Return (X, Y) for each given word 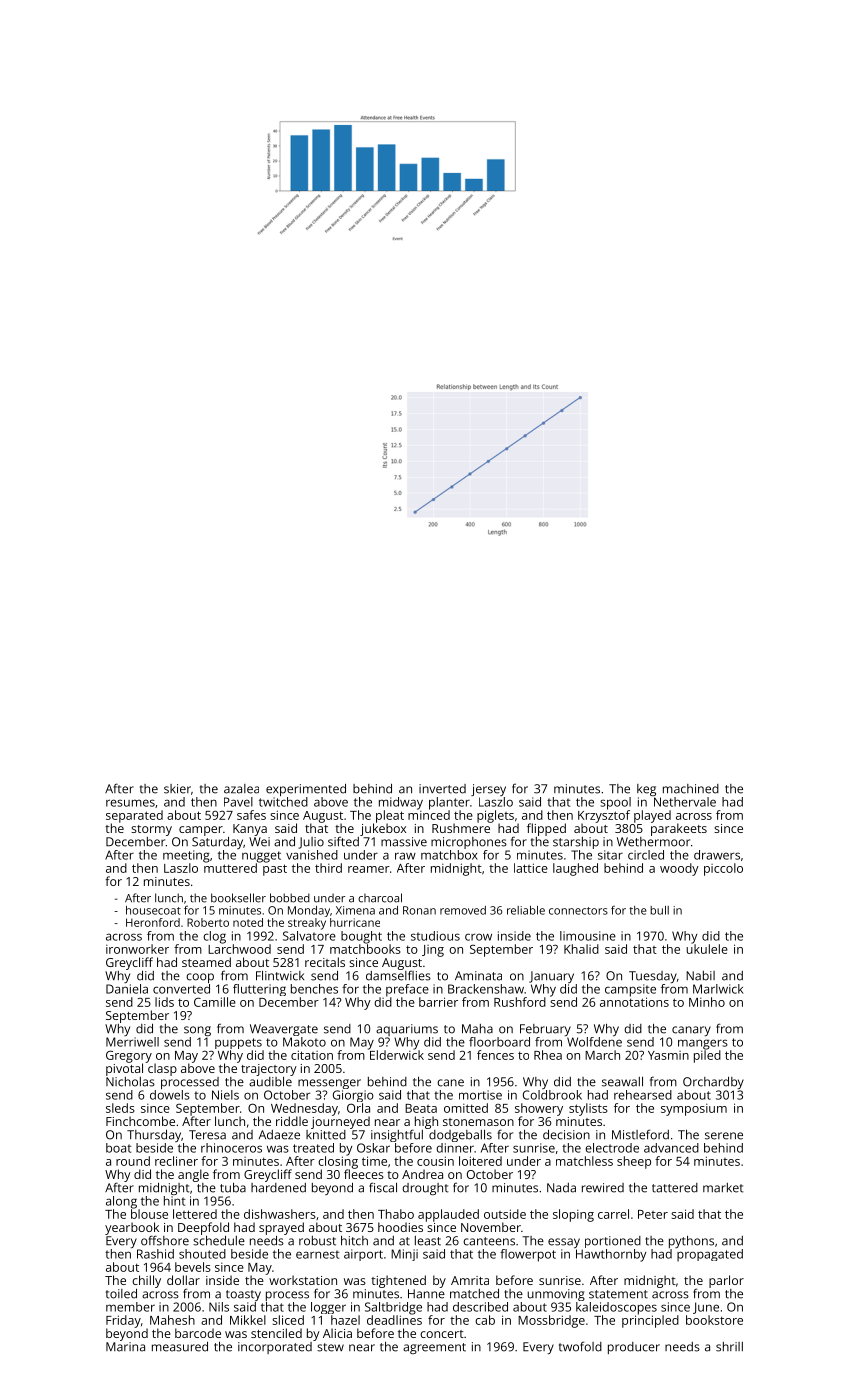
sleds (120, 1108)
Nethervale (685, 802)
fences (495, 1055)
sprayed (281, 1228)
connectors (578, 911)
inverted (442, 789)
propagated (710, 1255)
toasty (243, 1295)
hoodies (400, 1227)
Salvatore (309, 936)
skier (177, 789)
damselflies (398, 975)
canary (691, 1031)
